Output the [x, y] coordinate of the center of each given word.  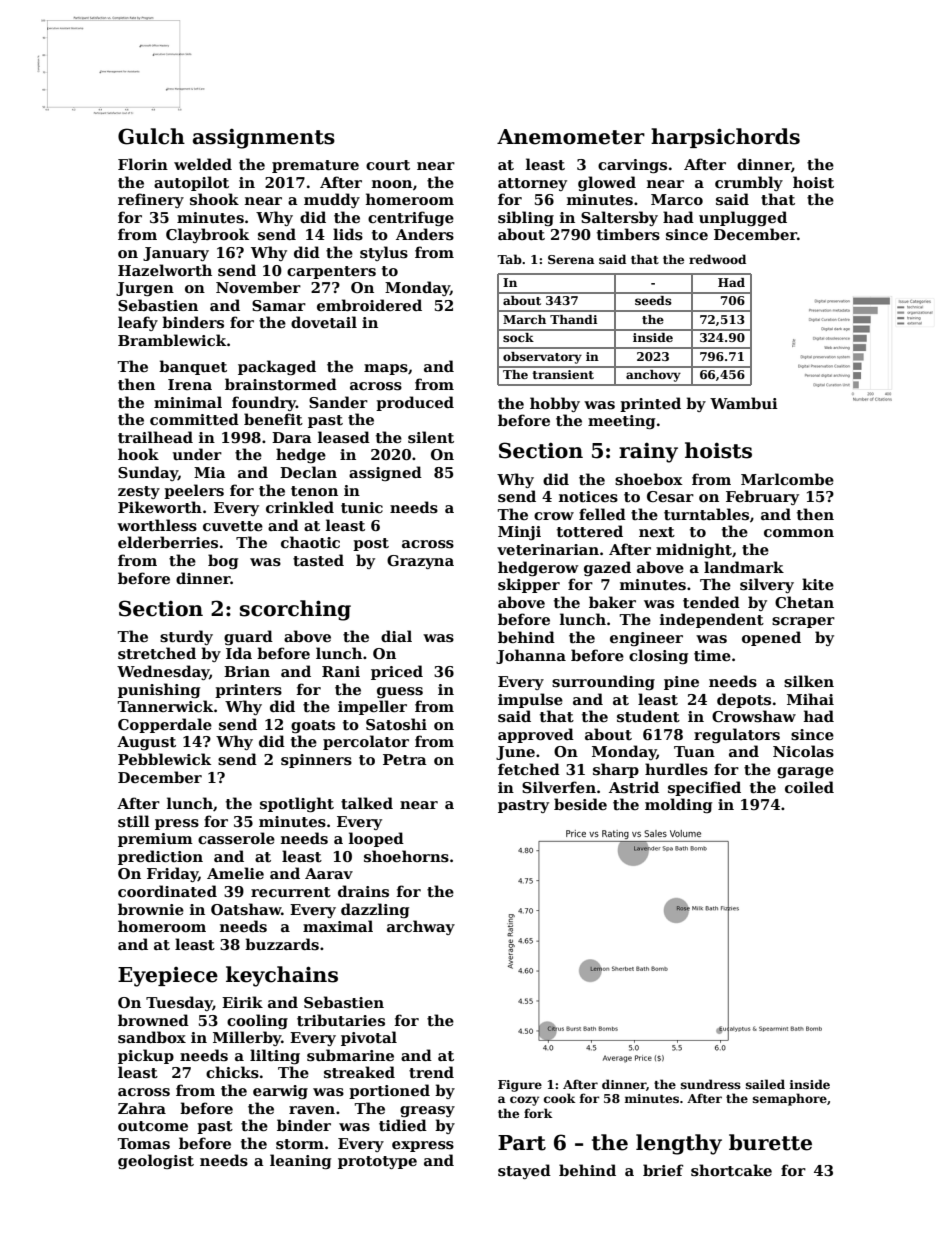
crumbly [749, 183]
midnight [694, 550]
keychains [282, 976]
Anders [425, 234]
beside [580, 804]
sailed [765, 1084]
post [371, 544]
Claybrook [207, 235]
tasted [318, 560]
